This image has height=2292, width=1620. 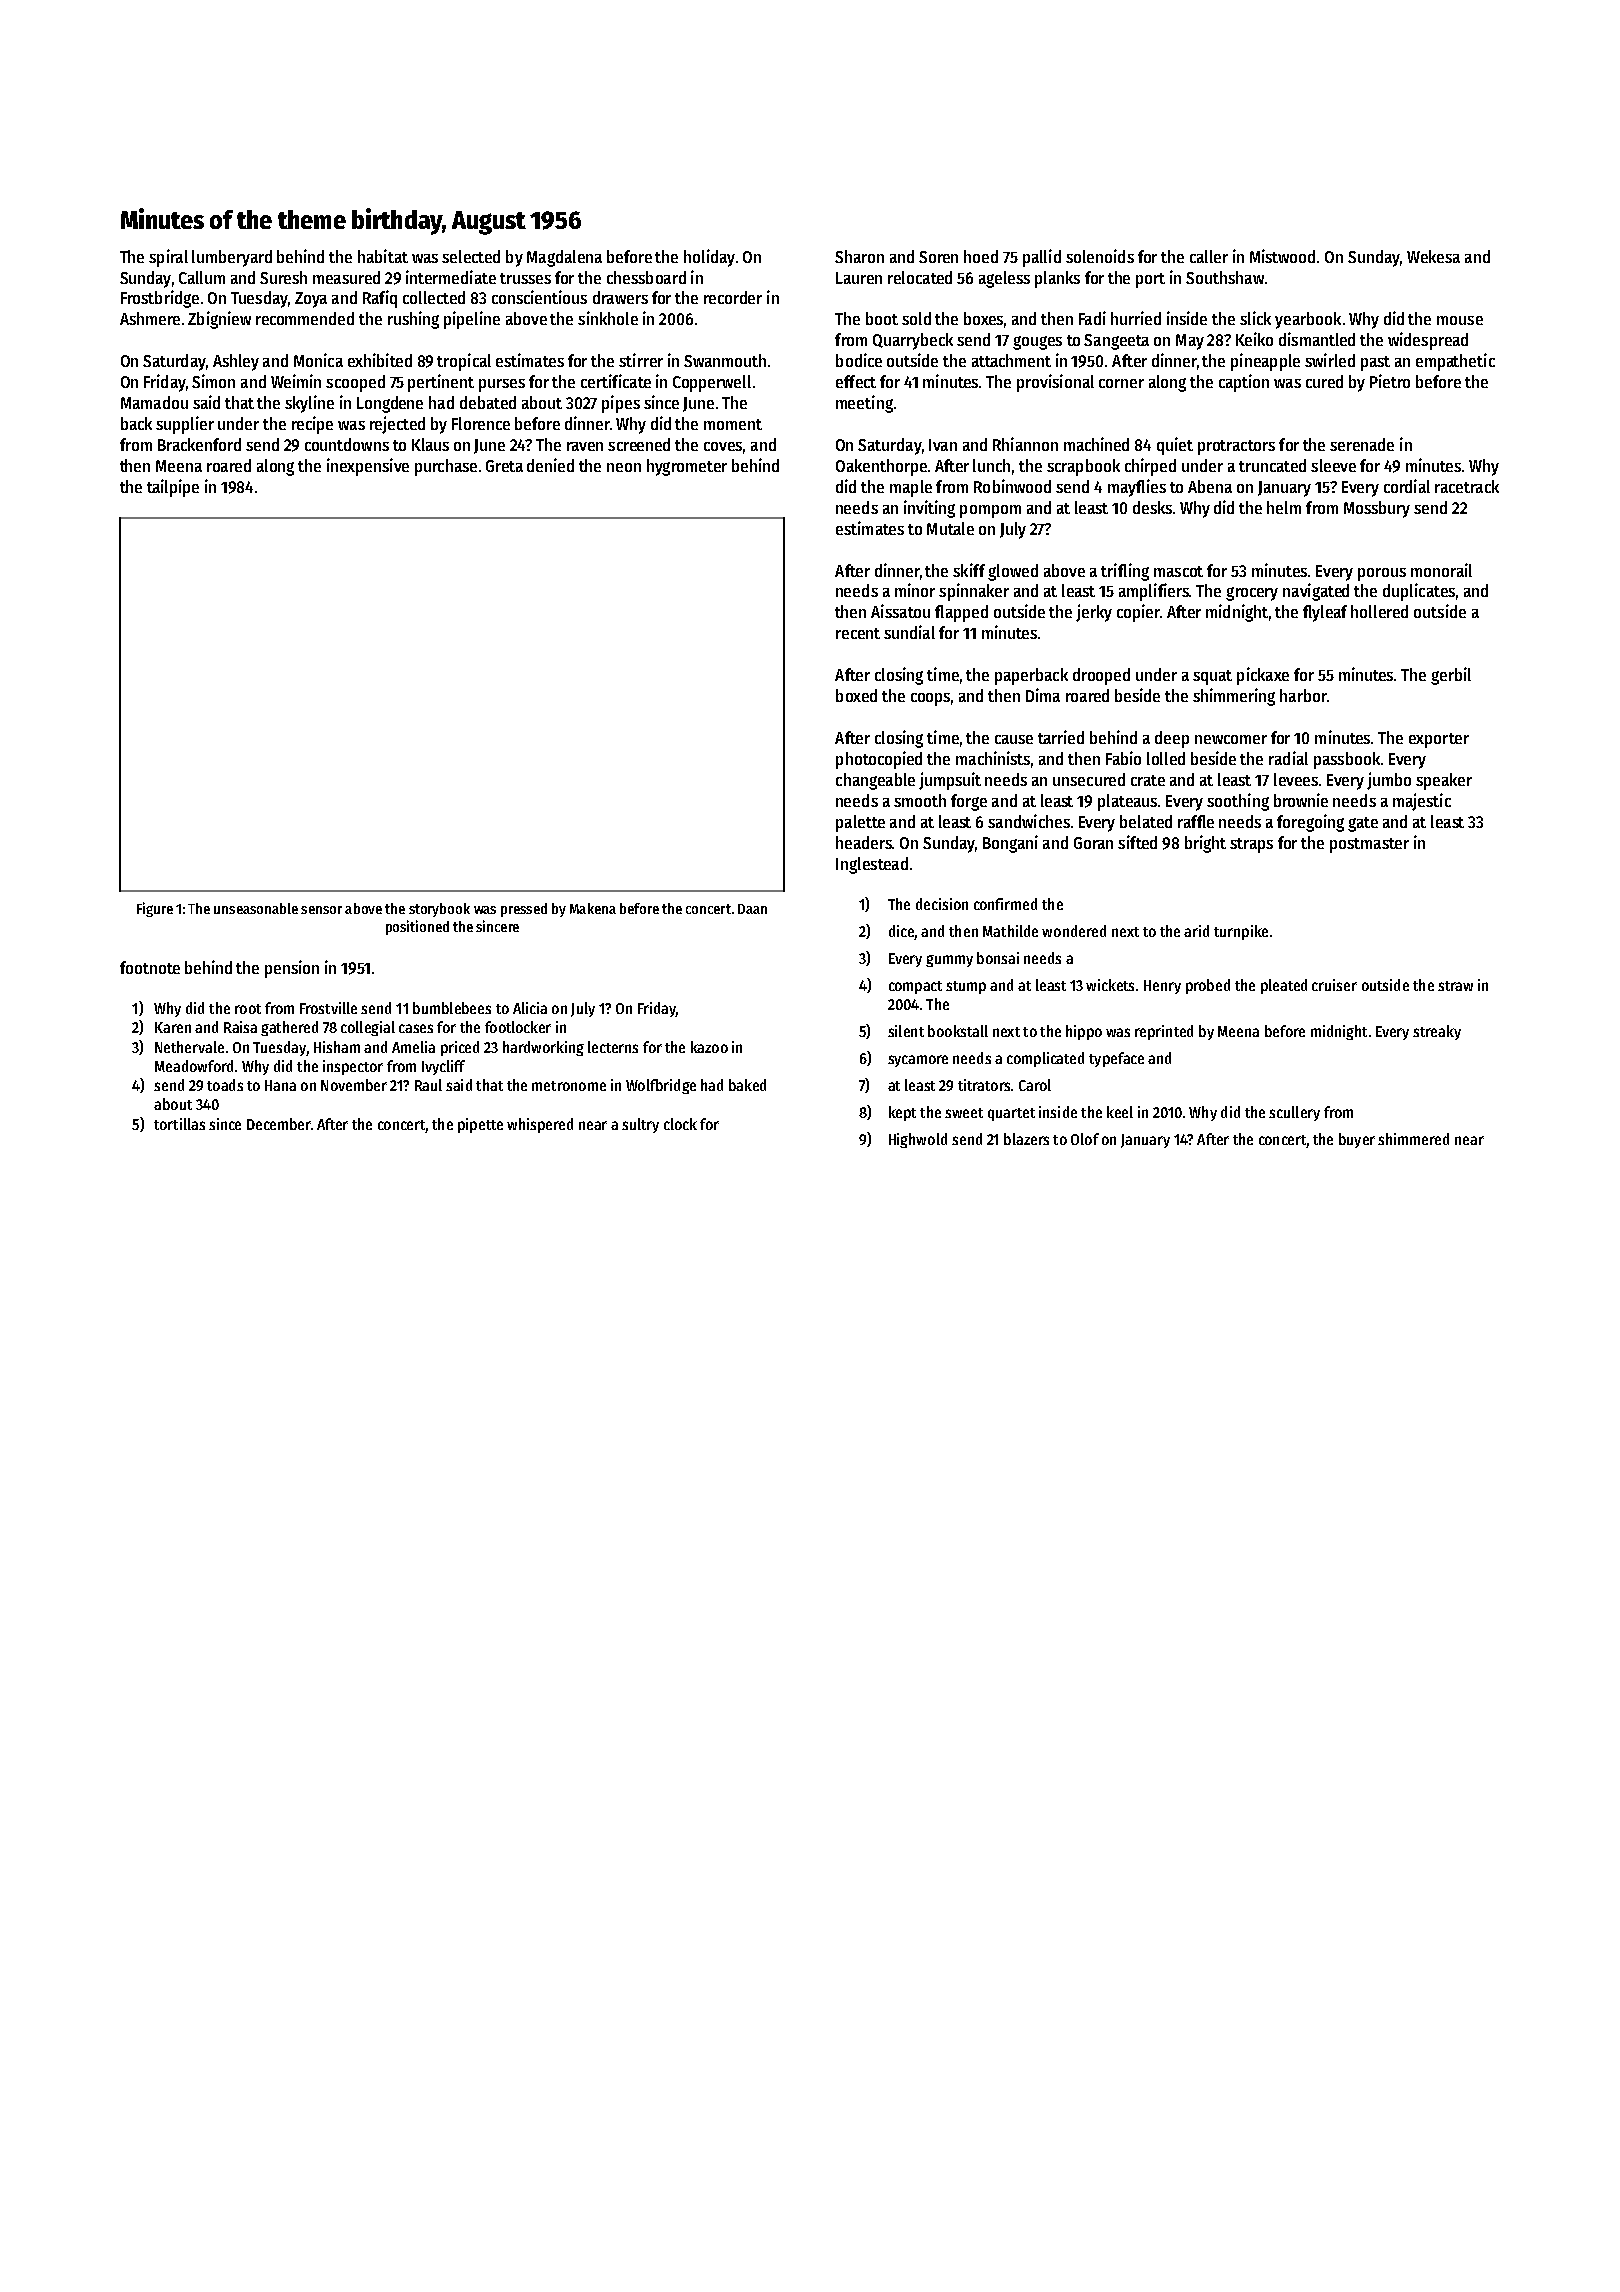 I want to click on unseasonable, so click(x=256, y=908).
